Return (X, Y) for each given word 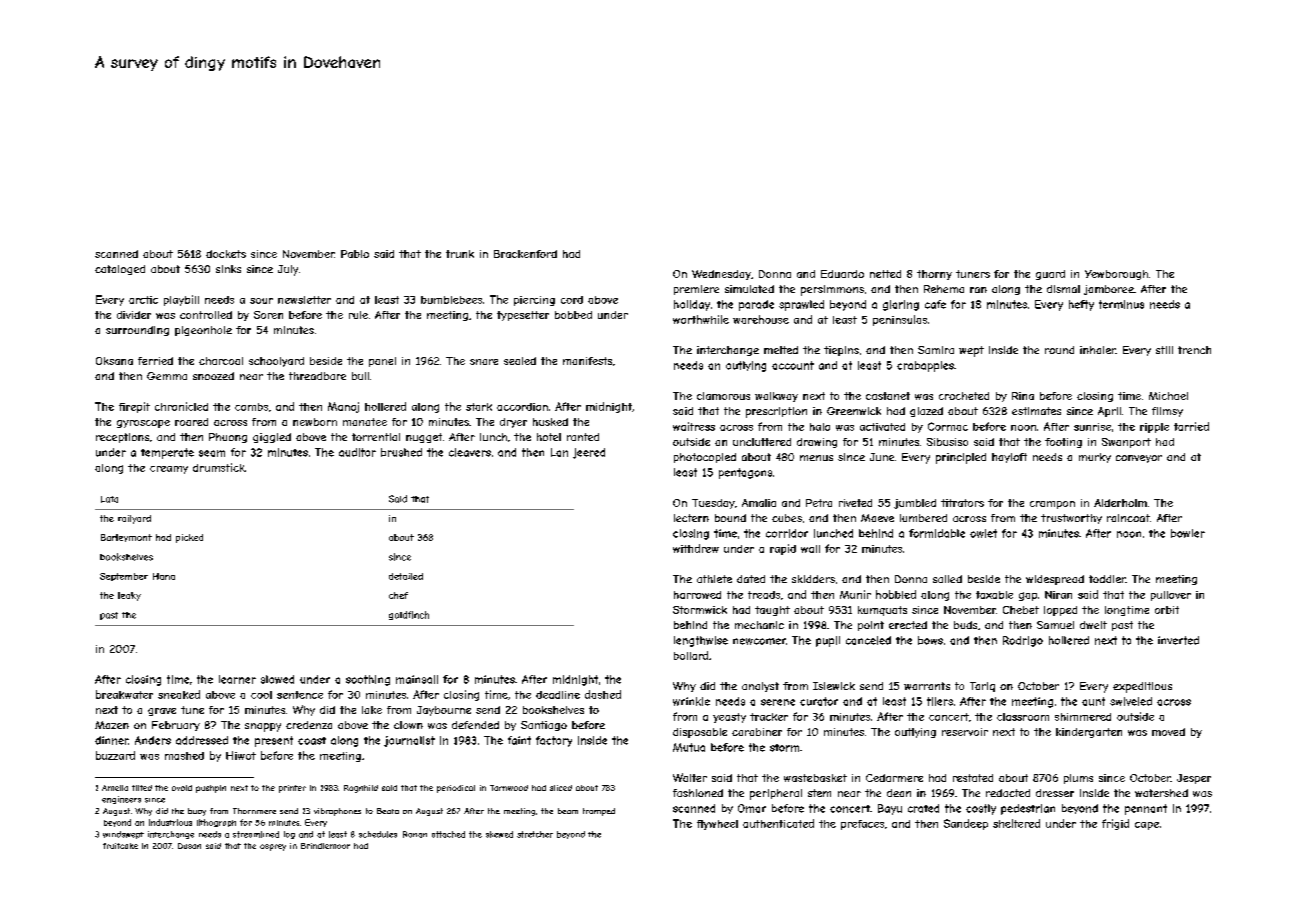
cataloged (120, 270)
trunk (460, 254)
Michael (1168, 396)
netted (885, 274)
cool (261, 695)
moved (1168, 732)
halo (820, 427)
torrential (376, 437)
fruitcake (120, 846)
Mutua (689, 747)
